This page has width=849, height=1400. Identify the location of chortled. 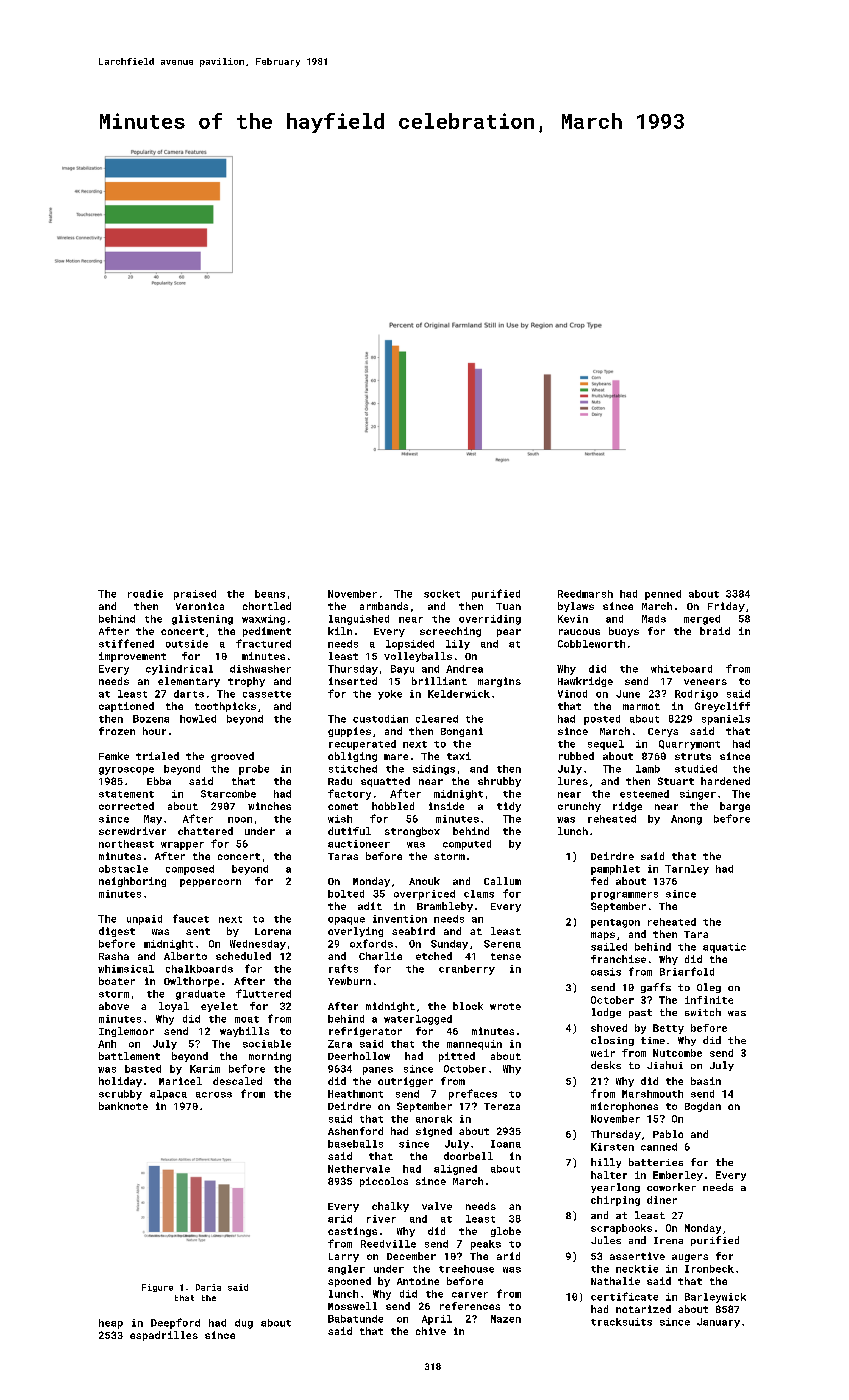
(267, 606).
